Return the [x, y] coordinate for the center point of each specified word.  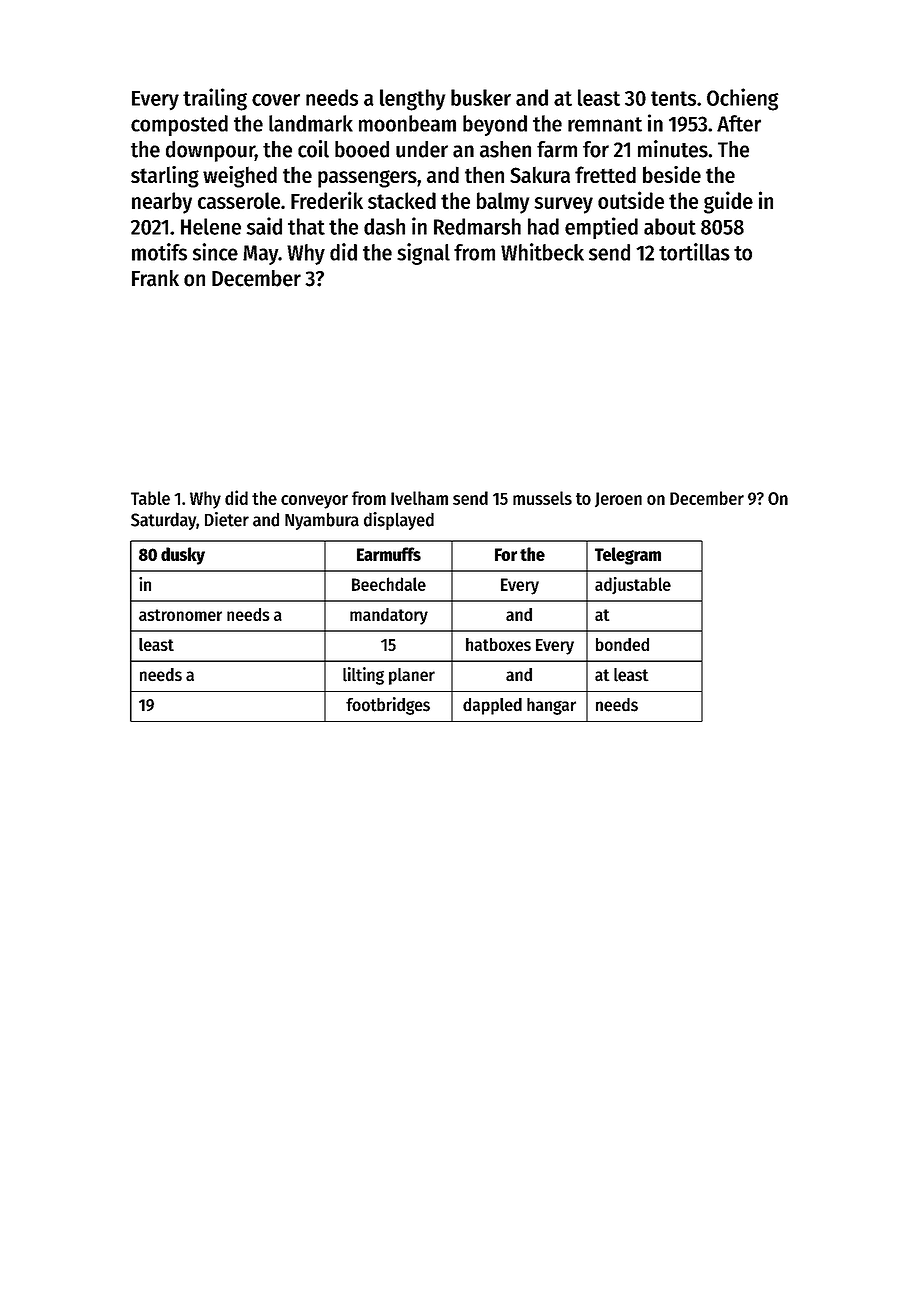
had [543, 226]
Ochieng [743, 99]
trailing [215, 99]
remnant [605, 124]
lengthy [412, 100]
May [260, 255]
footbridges [388, 706]
